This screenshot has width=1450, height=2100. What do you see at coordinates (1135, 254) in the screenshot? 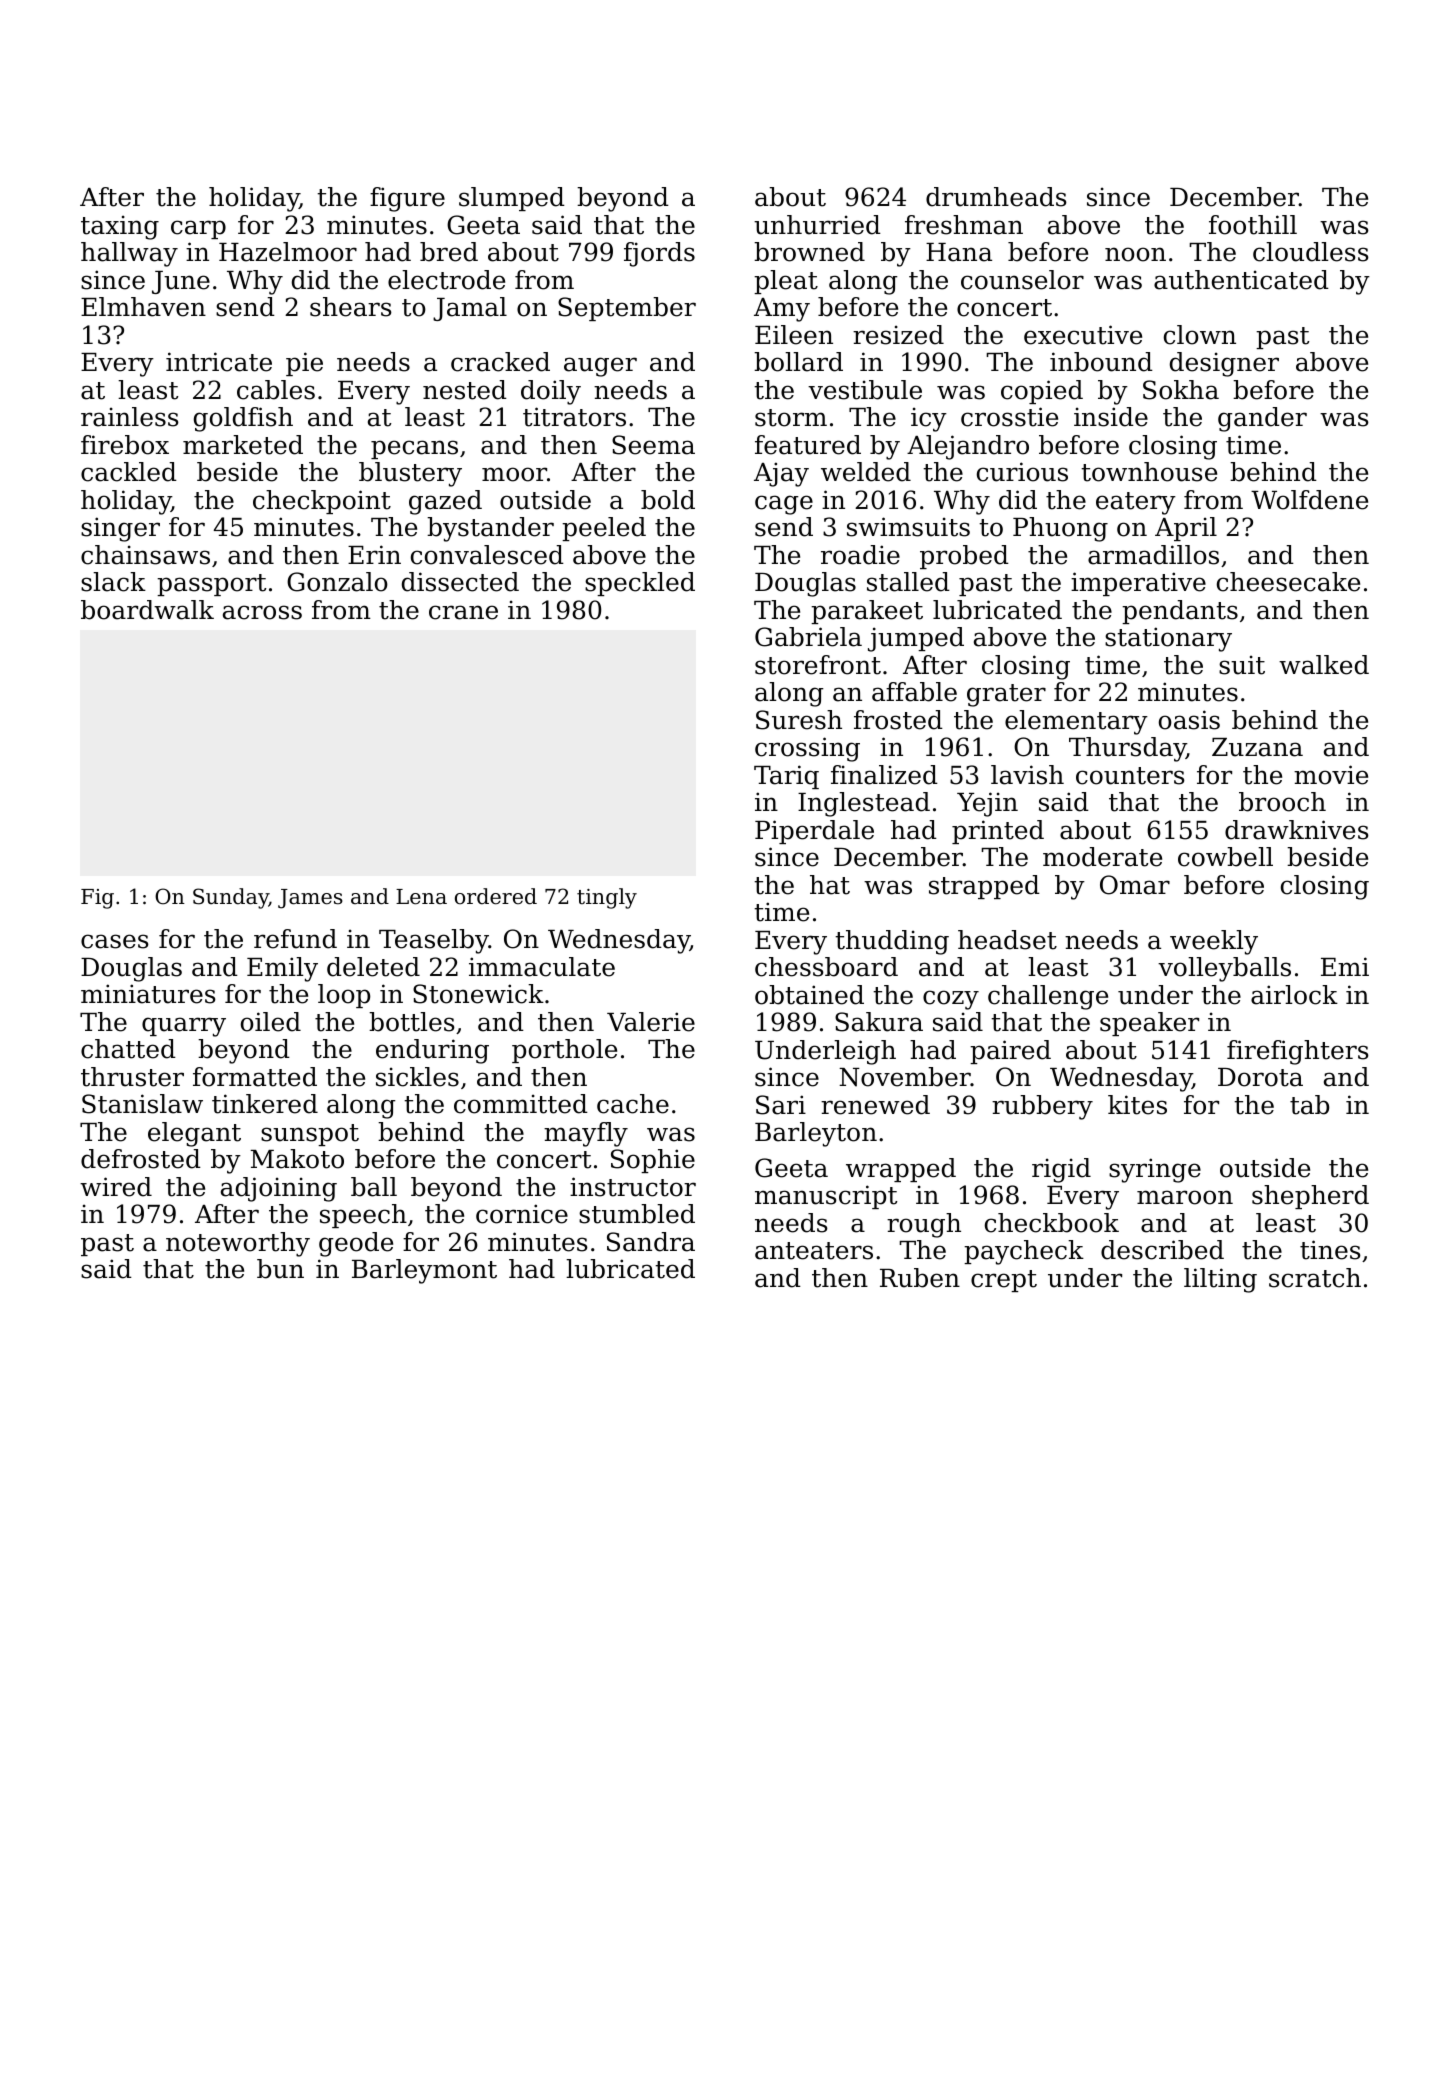
I see `noon` at bounding box center [1135, 254].
